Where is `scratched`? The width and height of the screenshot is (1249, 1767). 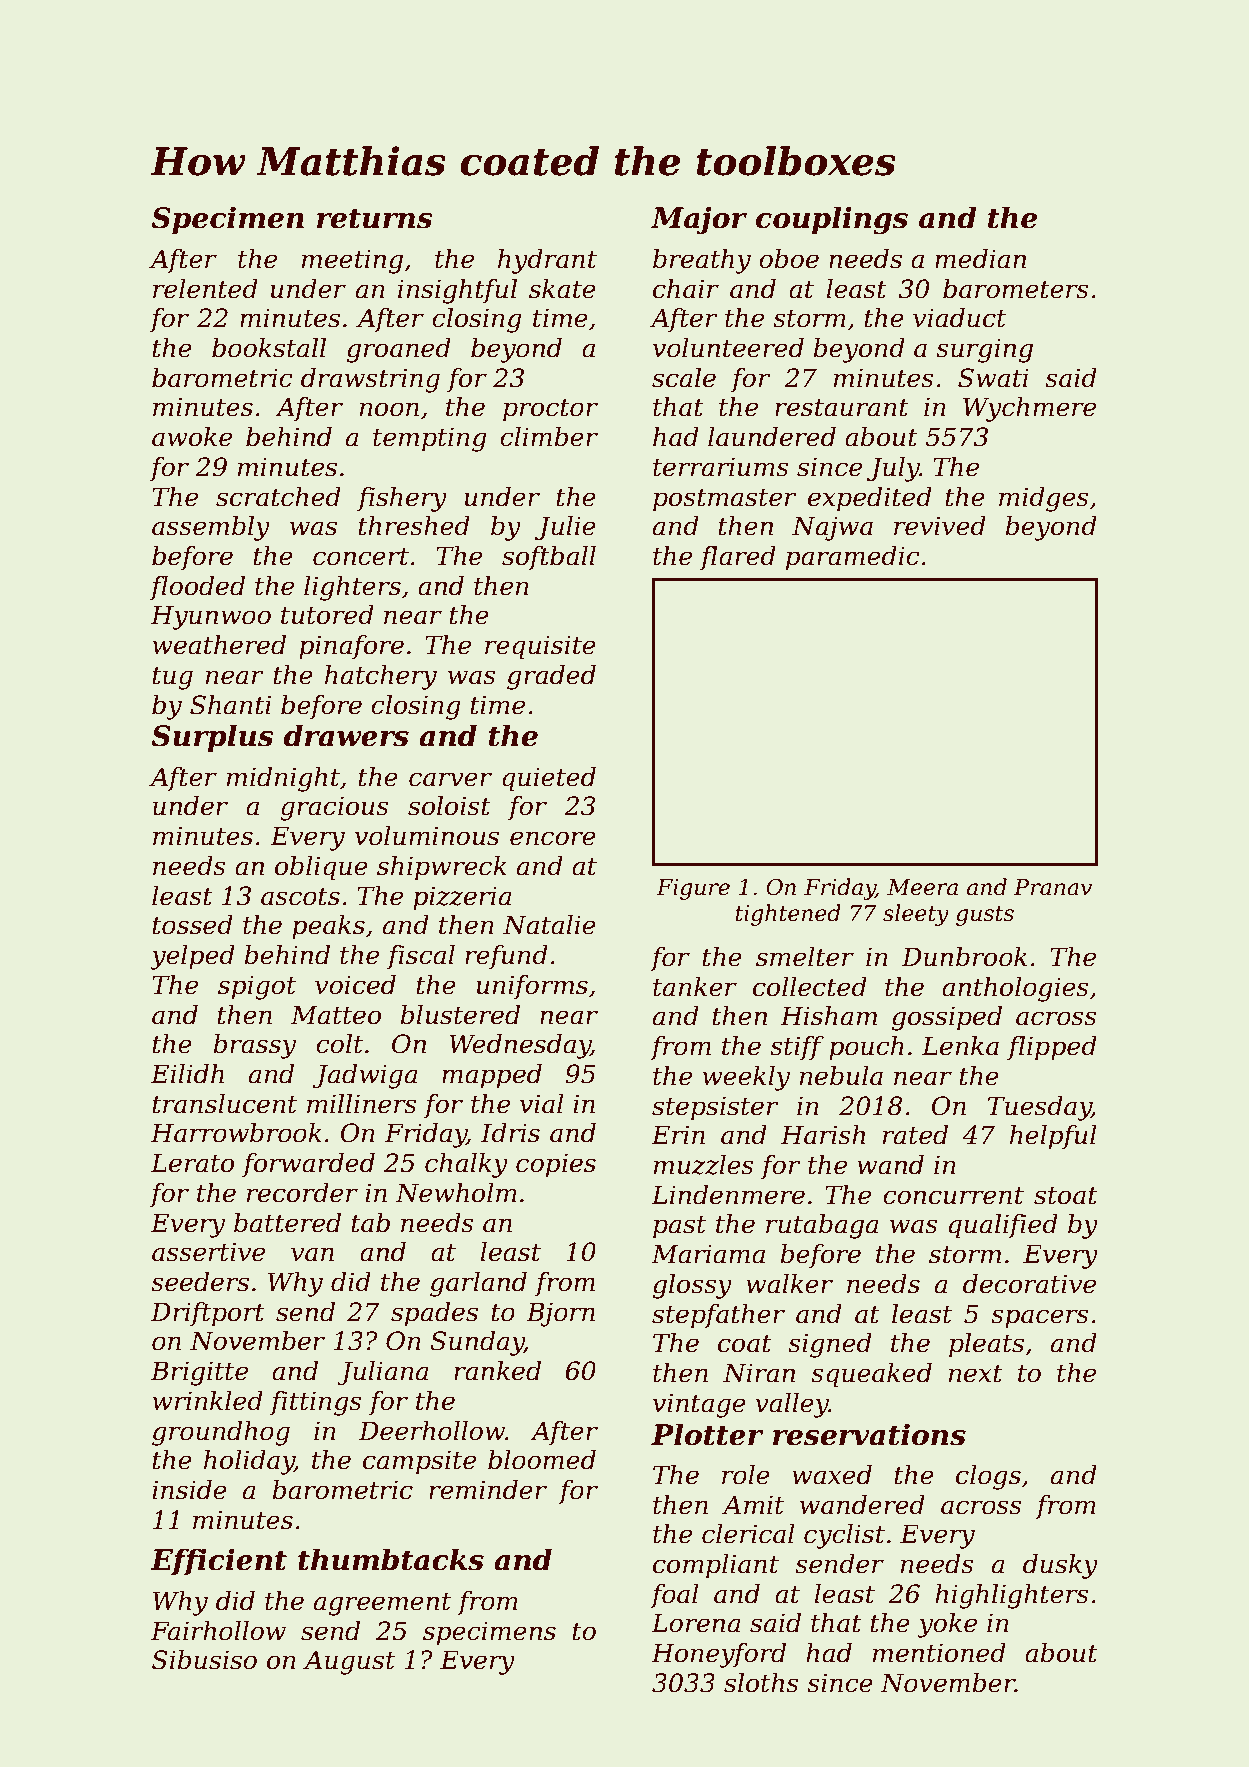 scratched is located at coordinates (278, 497).
